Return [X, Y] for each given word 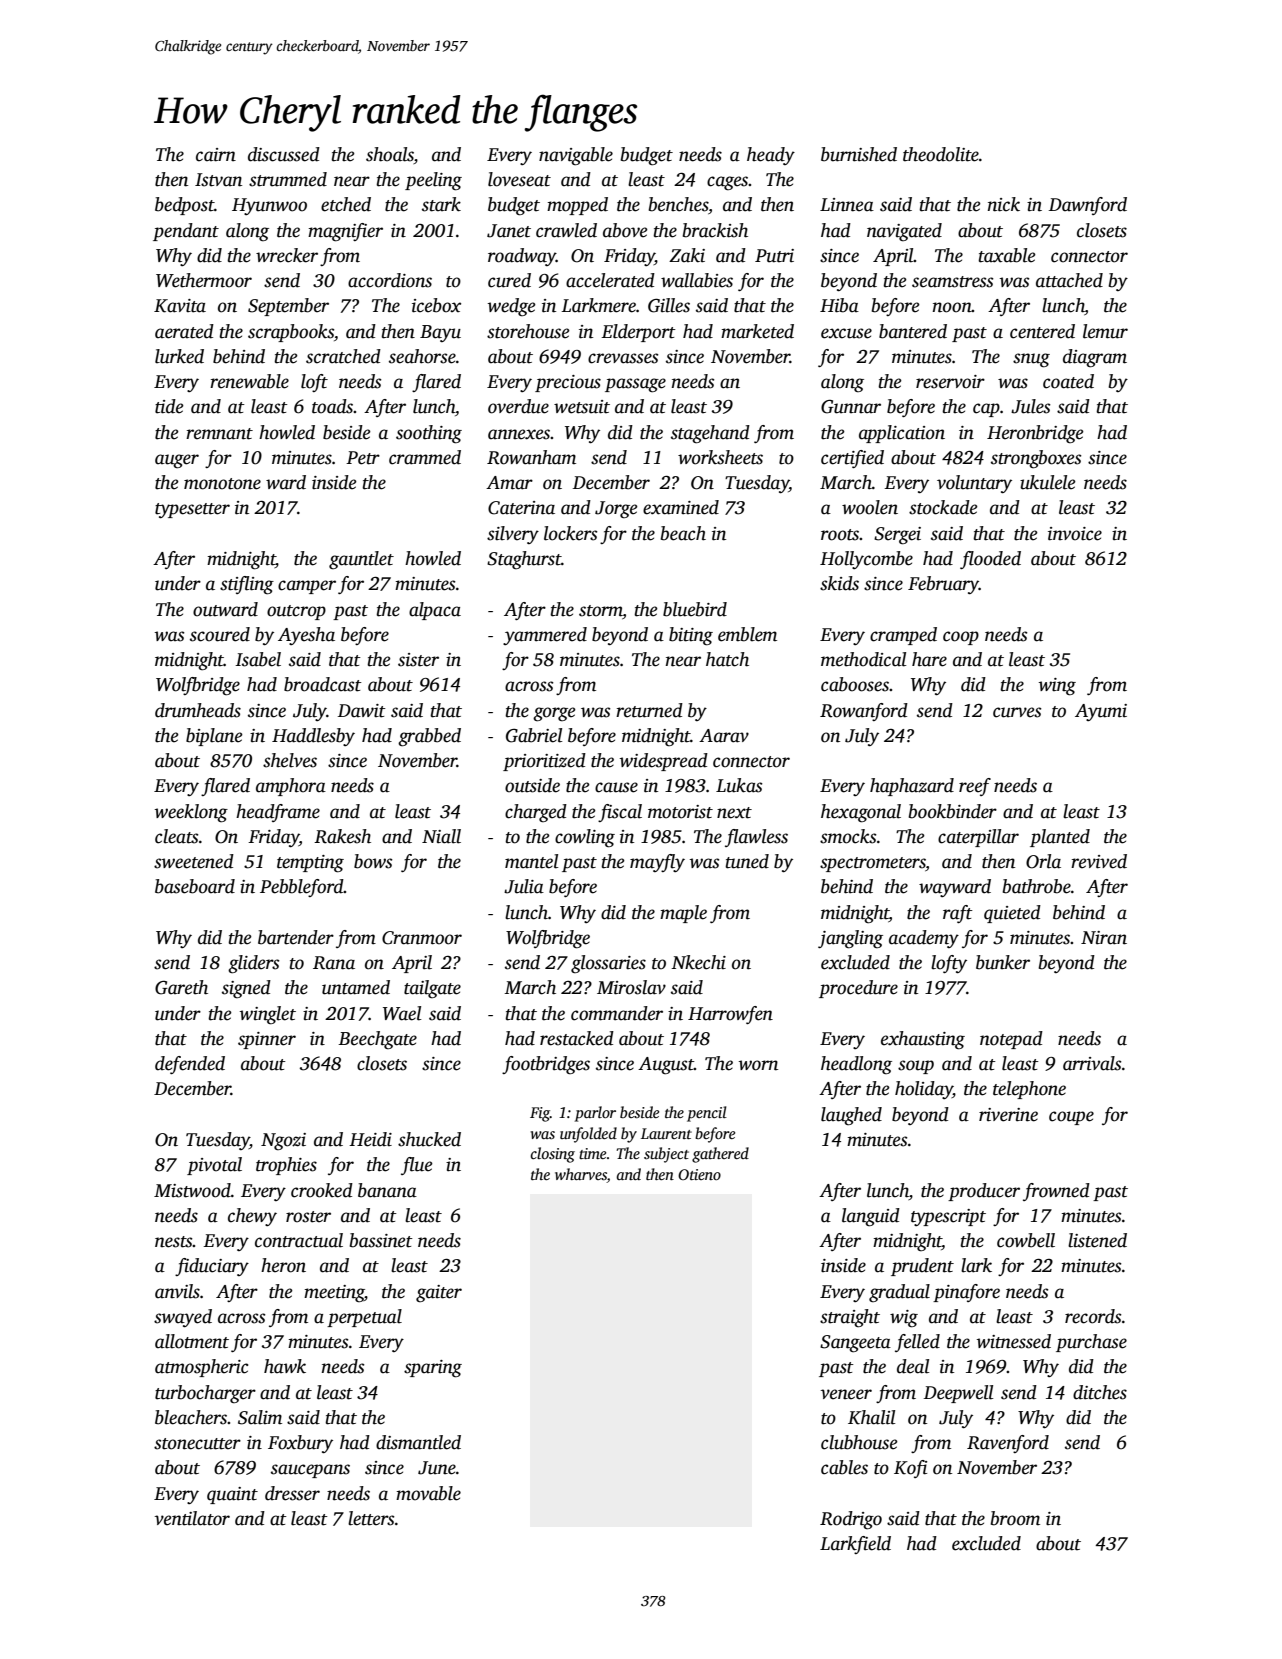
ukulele [1048, 482]
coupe [1071, 1118]
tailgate [432, 989]
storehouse [528, 331]
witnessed [1014, 1341]
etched [346, 204]
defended [190, 1065]
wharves [581, 1175]
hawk [285, 1366]
